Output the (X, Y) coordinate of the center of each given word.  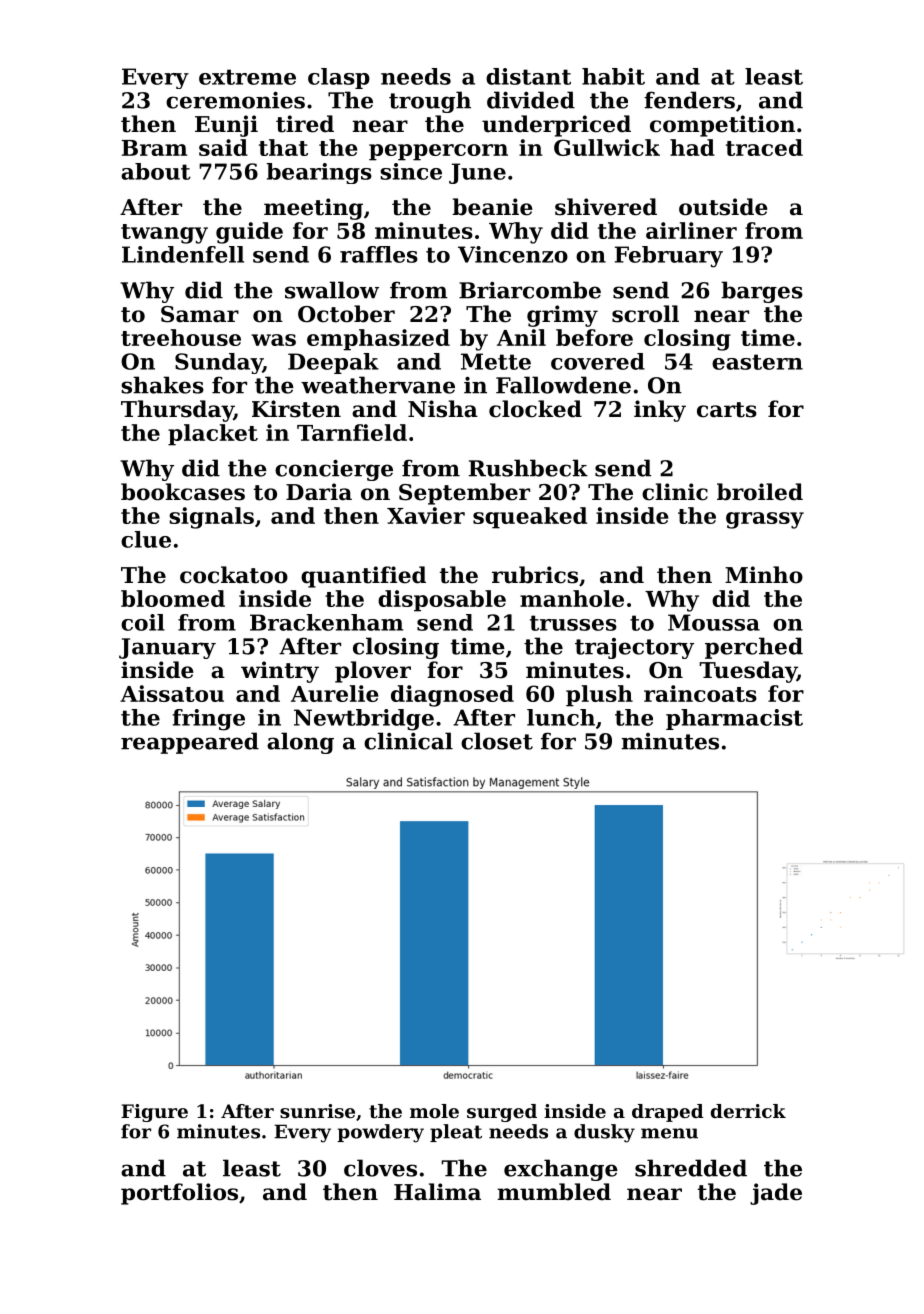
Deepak (333, 363)
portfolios (179, 1194)
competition (722, 126)
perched (754, 648)
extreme (247, 77)
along (300, 743)
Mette (496, 361)
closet (497, 741)
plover (373, 672)
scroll (645, 314)
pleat (456, 1133)
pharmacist (734, 719)
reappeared (190, 743)
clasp (339, 78)
